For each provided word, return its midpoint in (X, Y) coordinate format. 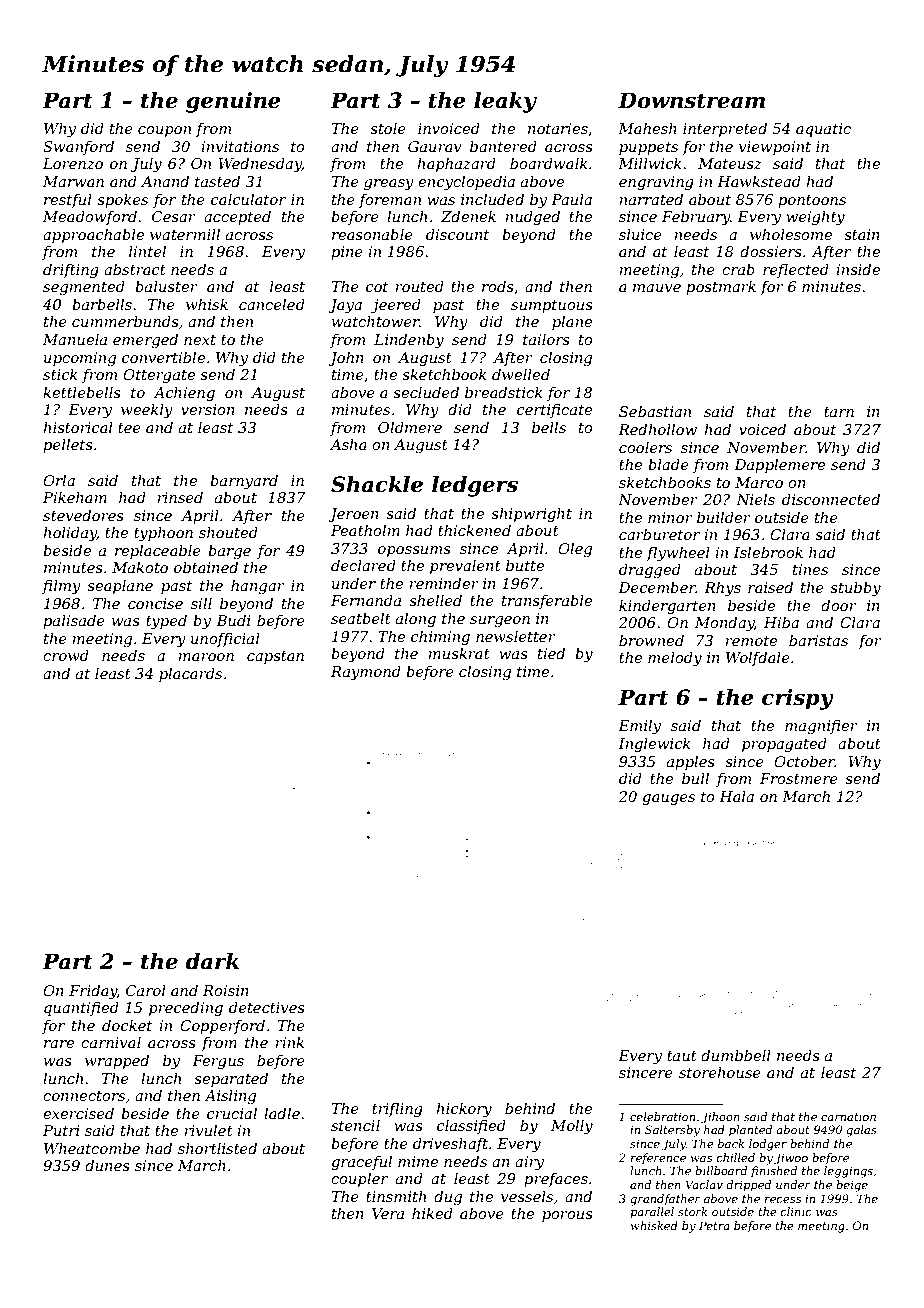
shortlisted (217, 1148)
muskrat (459, 653)
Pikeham (75, 497)
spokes (122, 201)
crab (738, 269)
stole (388, 128)
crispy (798, 699)
